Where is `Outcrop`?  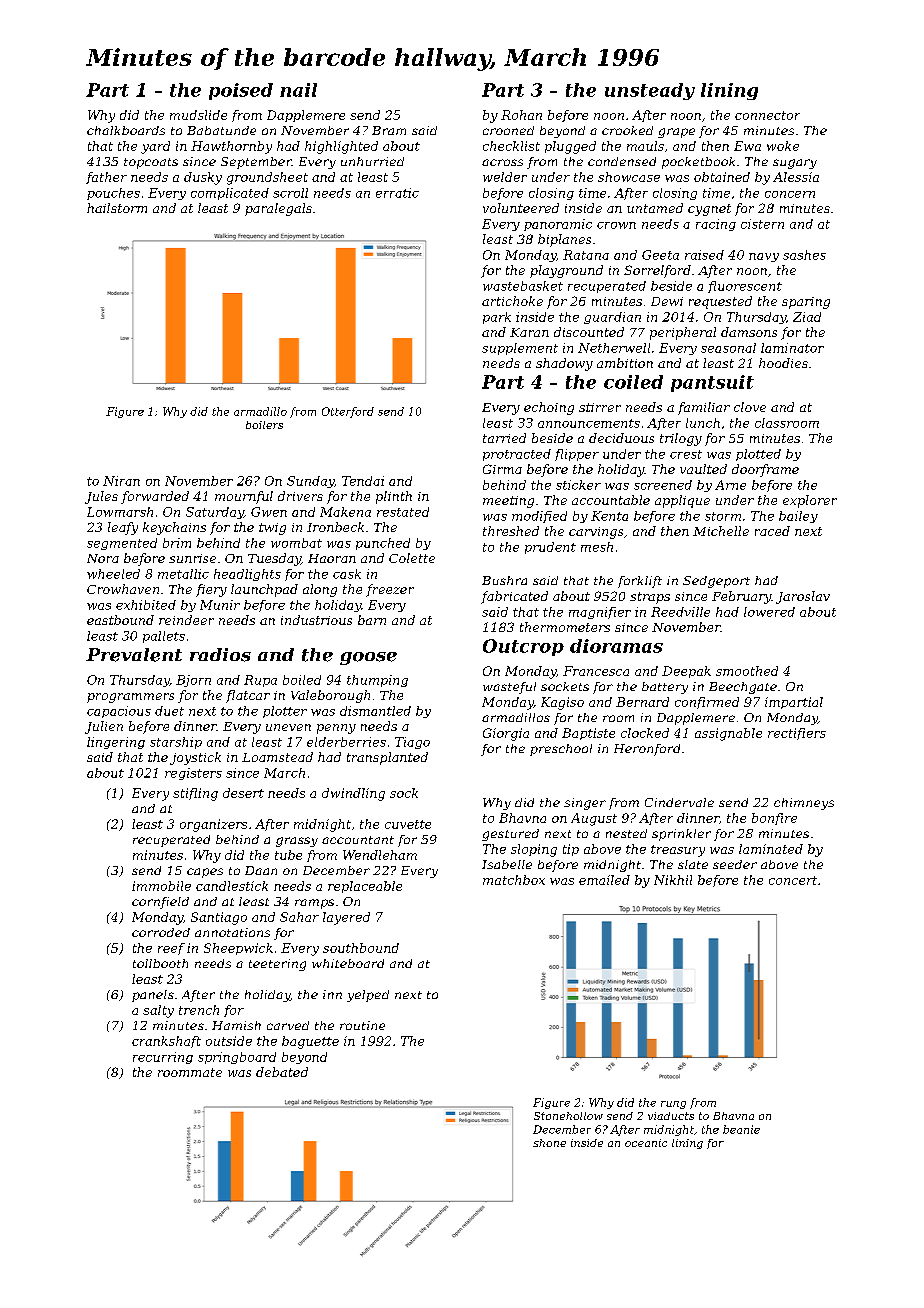 Outcrop is located at coordinates (523, 647).
